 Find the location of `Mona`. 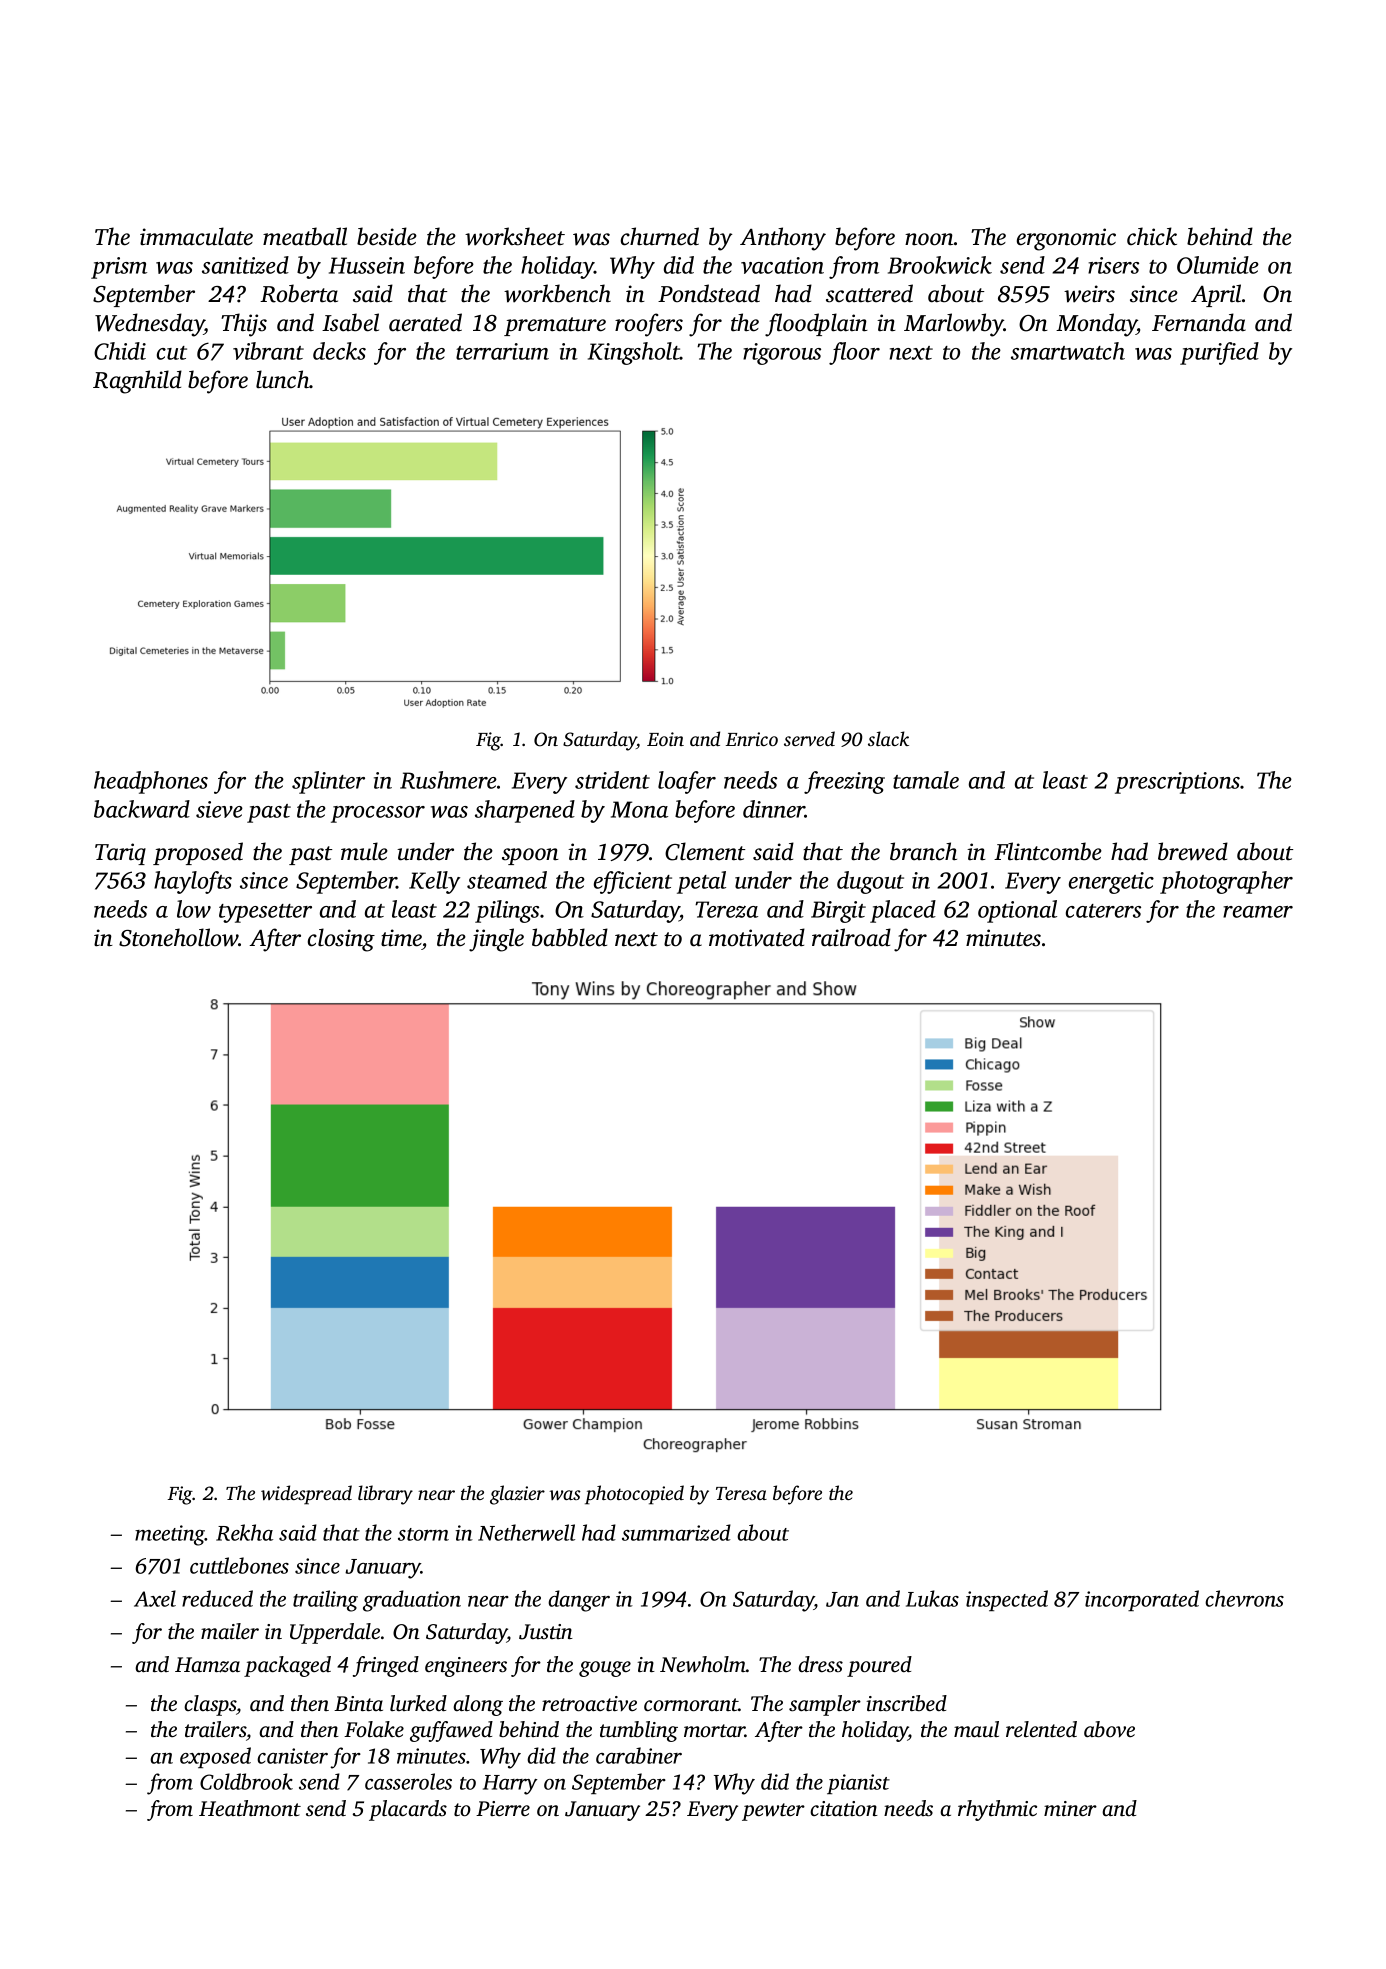

Mona is located at coordinates (639, 809).
